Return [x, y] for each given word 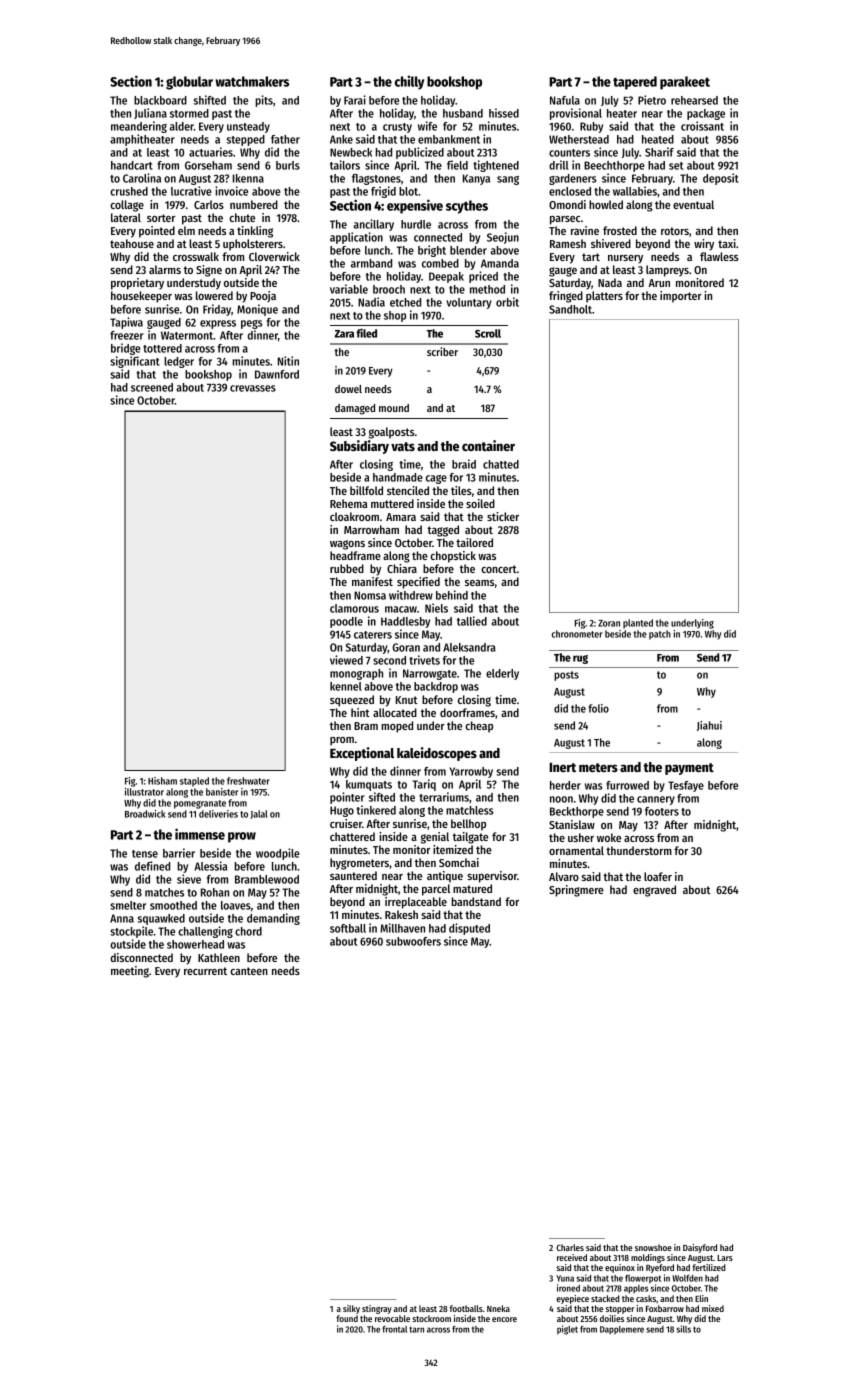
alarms [165, 269]
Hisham [162, 781]
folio [598, 708]
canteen [249, 971]
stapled [194, 782]
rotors [675, 231]
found [347, 1318]
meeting [130, 972]
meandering [139, 127]
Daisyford [700, 1248]
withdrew [411, 595]
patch [660, 635]
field [457, 165]
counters [569, 153]
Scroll [488, 333]
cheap [479, 727]
